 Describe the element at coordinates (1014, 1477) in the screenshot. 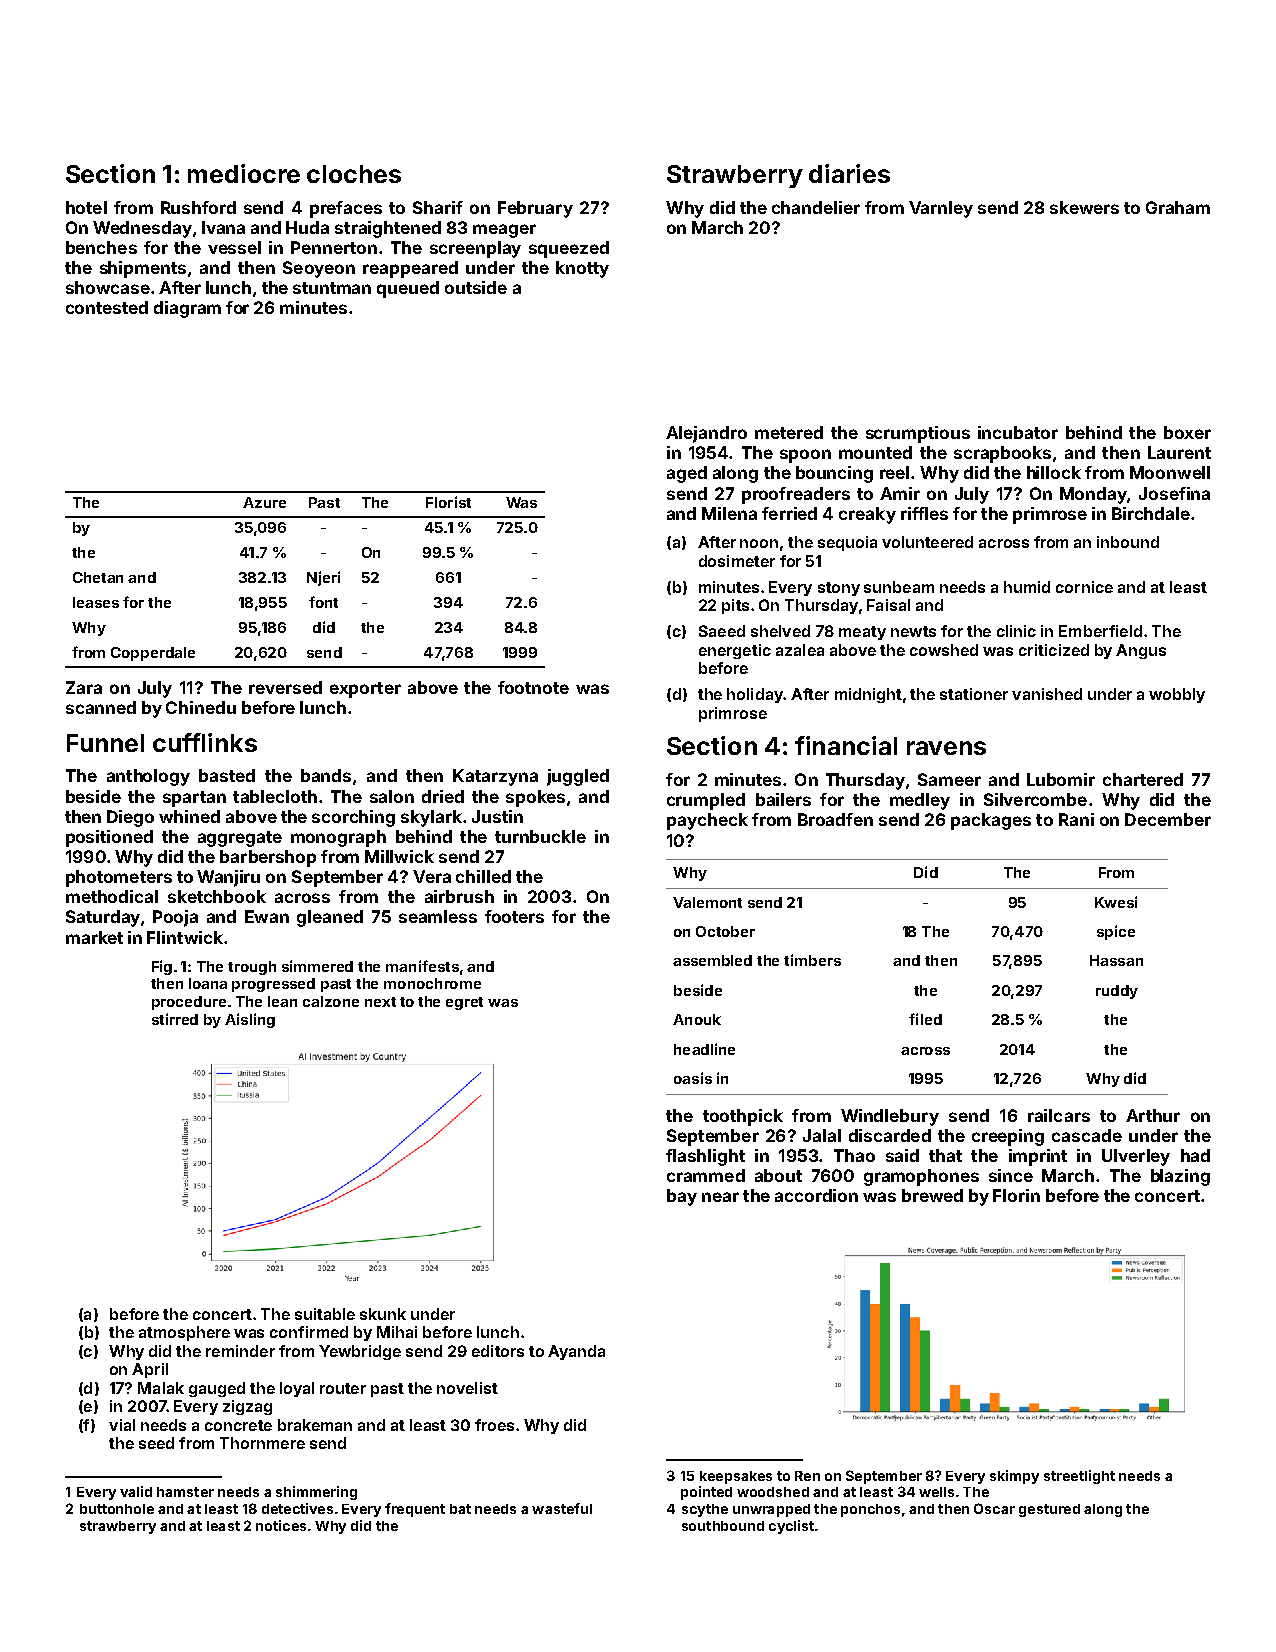

I see `skimpy` at that location.
